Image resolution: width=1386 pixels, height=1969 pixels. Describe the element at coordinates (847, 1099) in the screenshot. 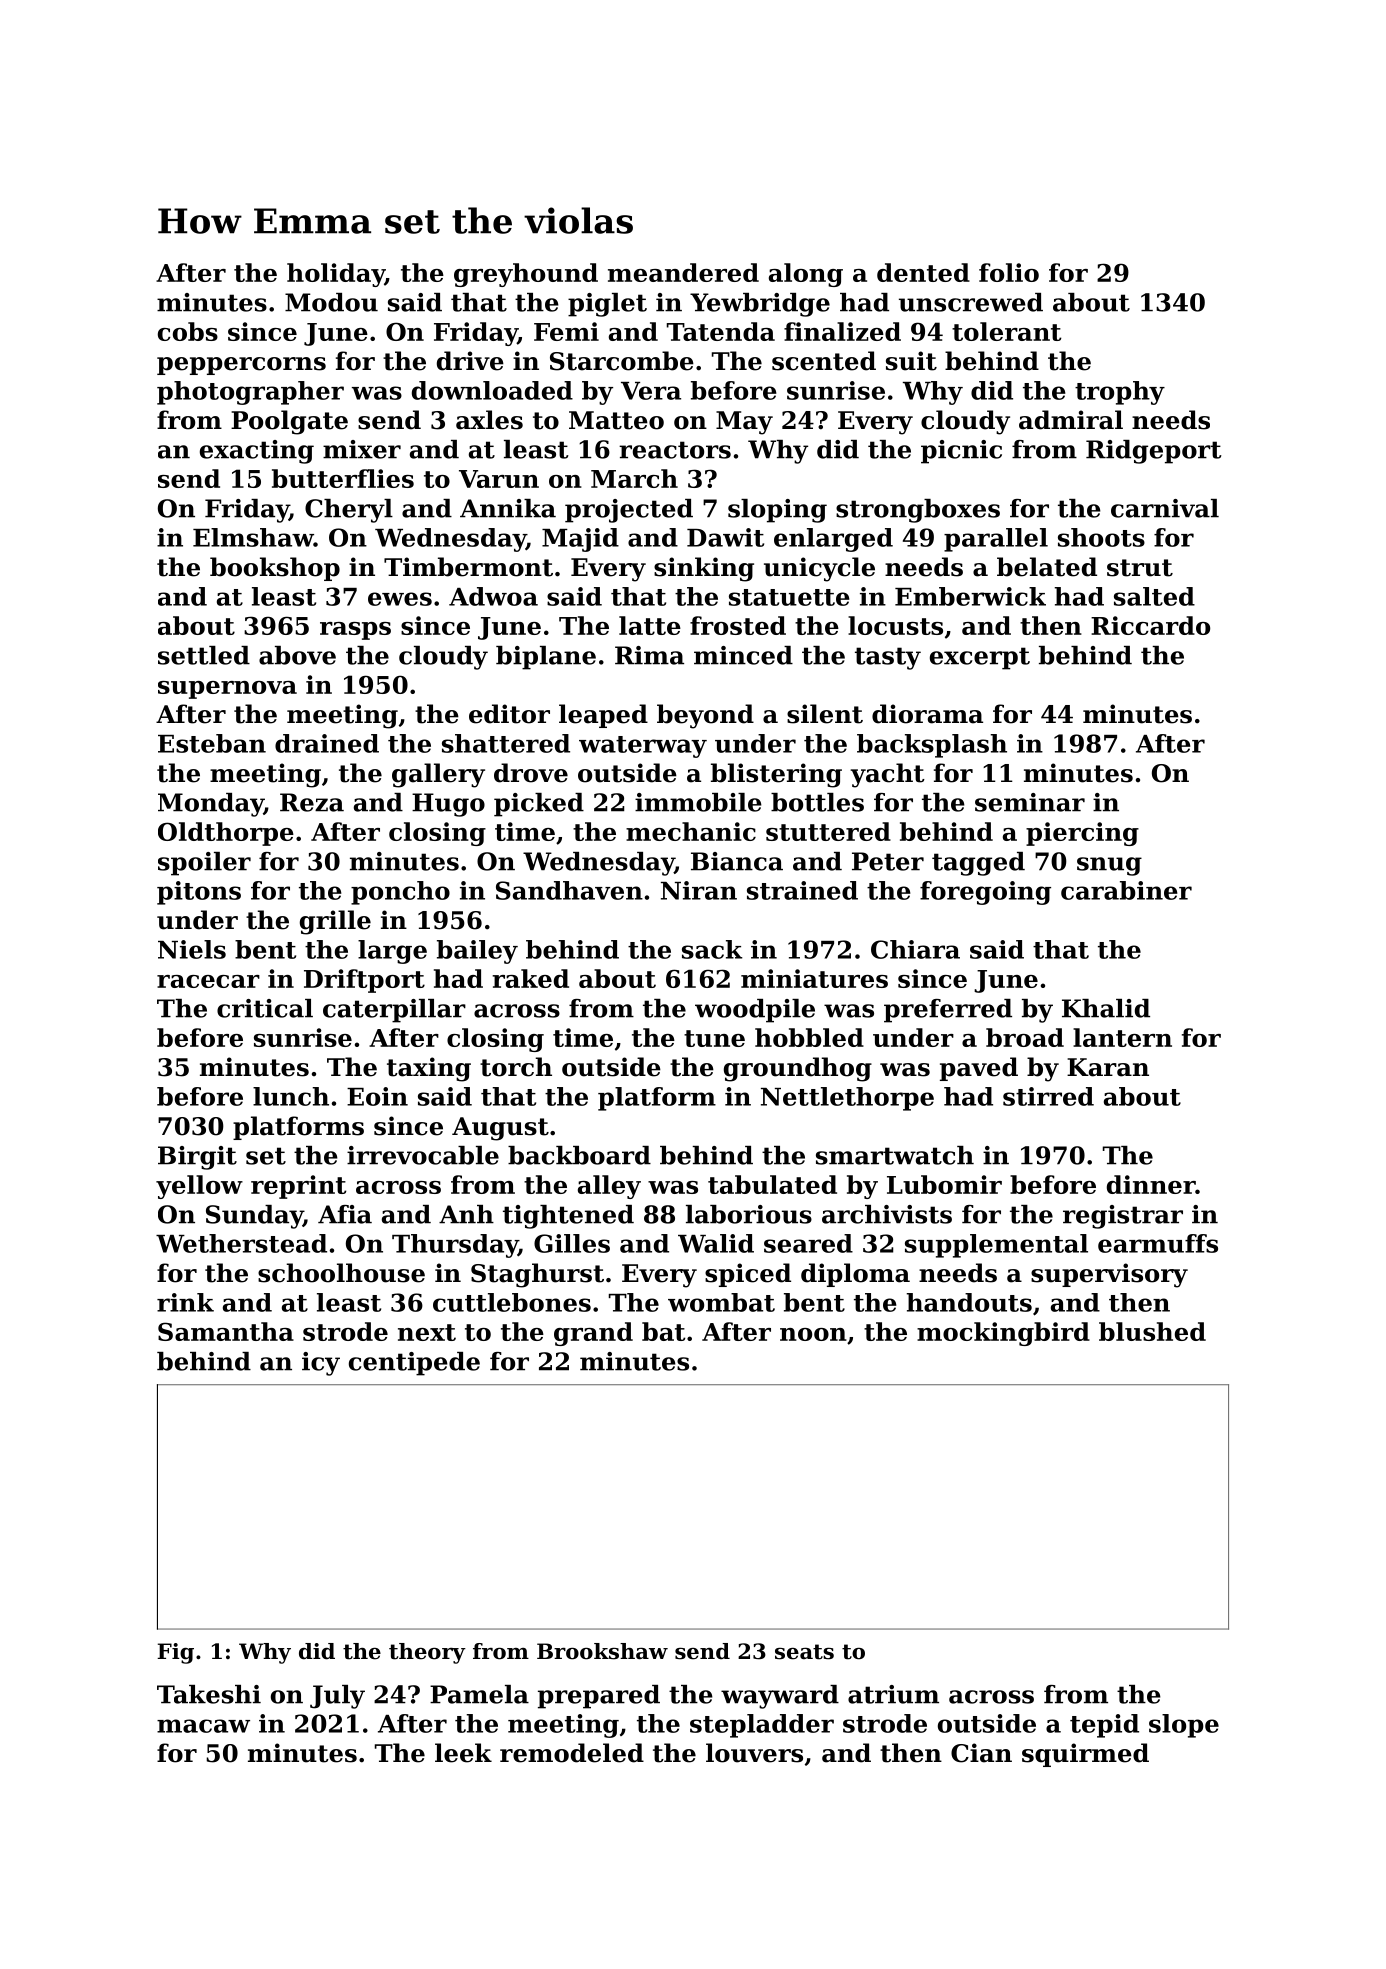

I see `Nettlethorpe` at that location.
